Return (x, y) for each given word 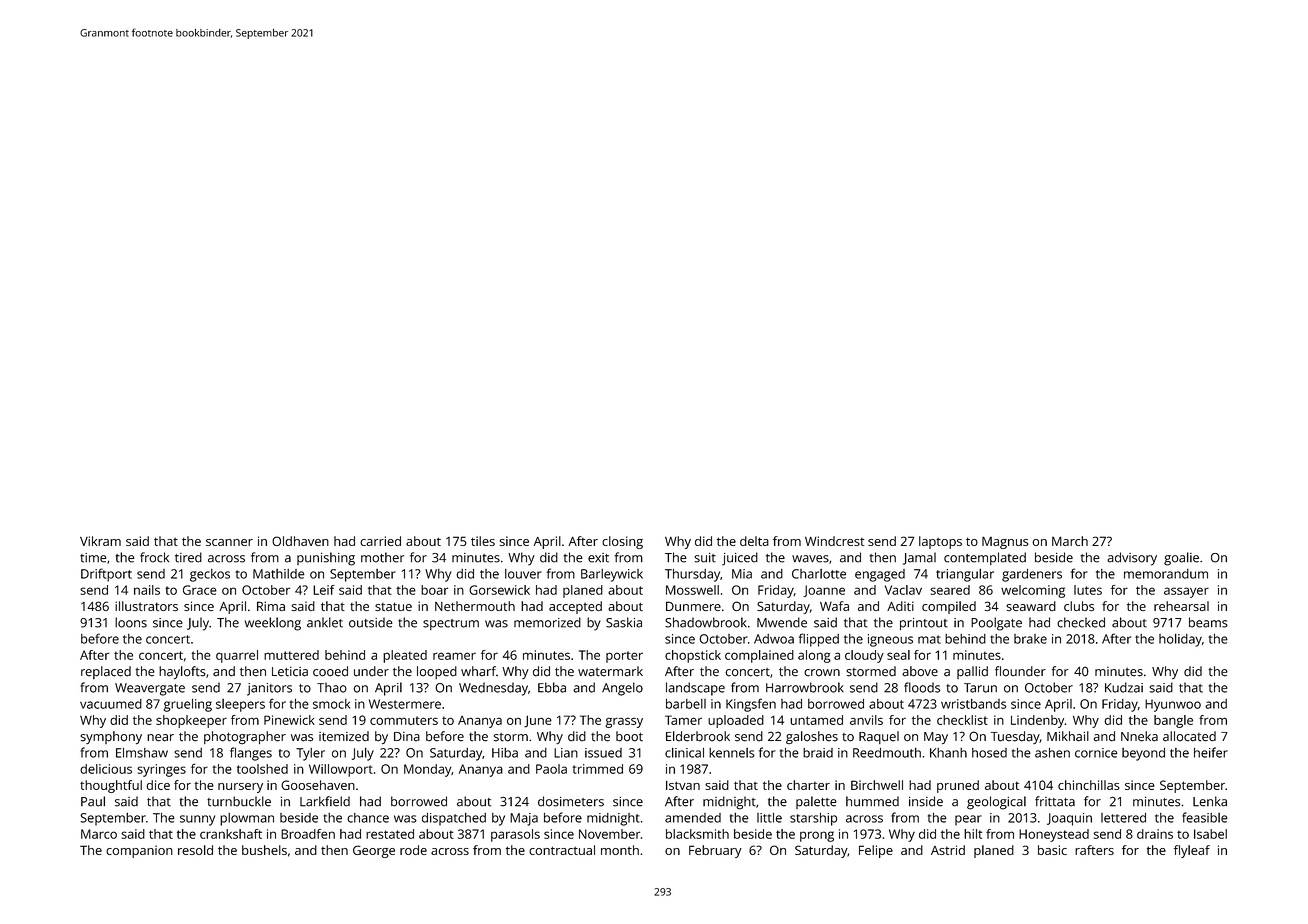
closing (622, 542)
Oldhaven (300, 541)
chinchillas (1089, 785)
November (609, 834)
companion (139, 851)
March (1070, 541)
